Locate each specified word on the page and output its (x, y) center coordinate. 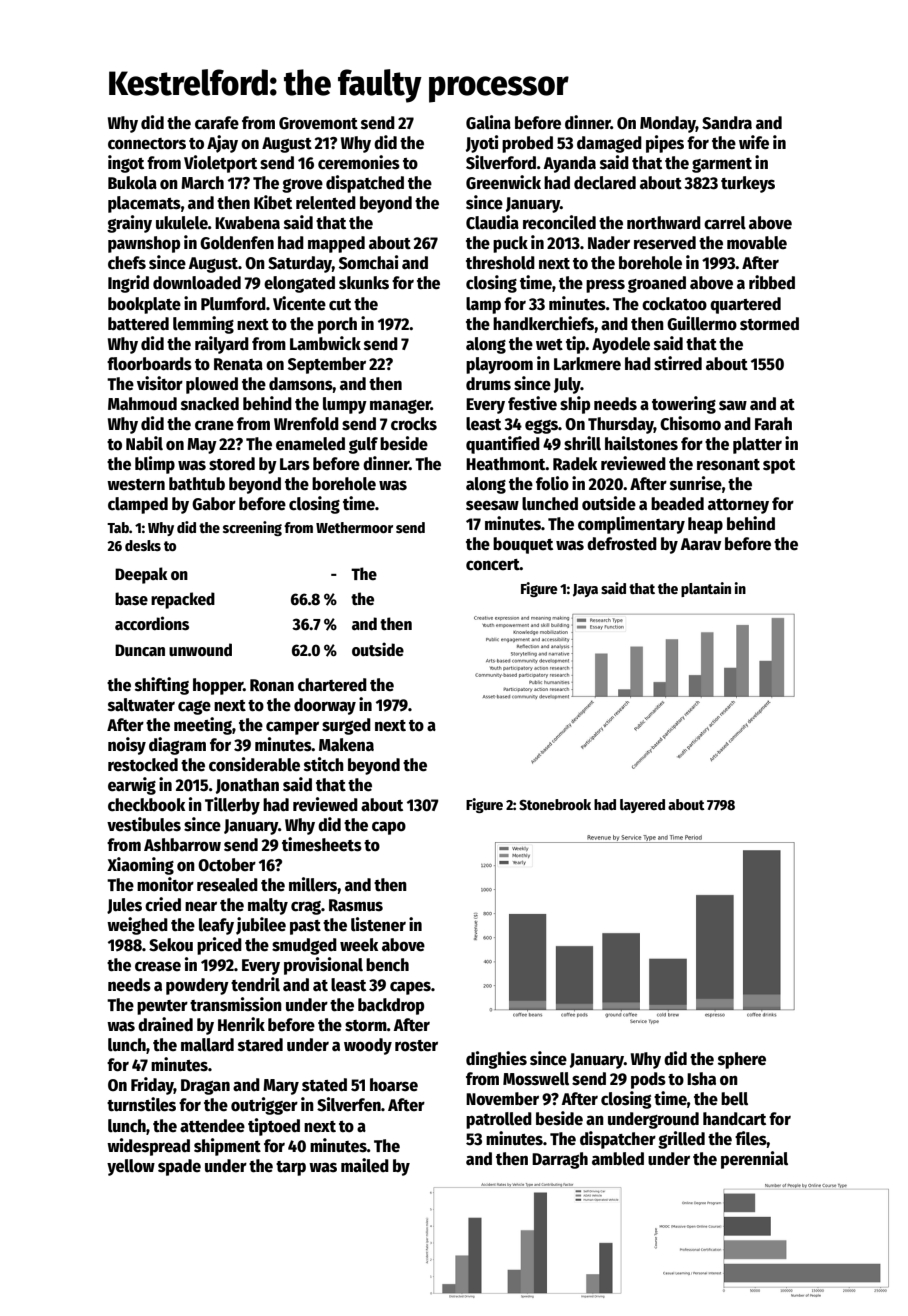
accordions (152, 623)
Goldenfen (237, 243)
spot (779, 466)
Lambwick (325, 343)
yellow (131, 1167)
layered (642, 806)
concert (493, 565)
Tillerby (232, 806)
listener (378, 924)
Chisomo (690, 423)
